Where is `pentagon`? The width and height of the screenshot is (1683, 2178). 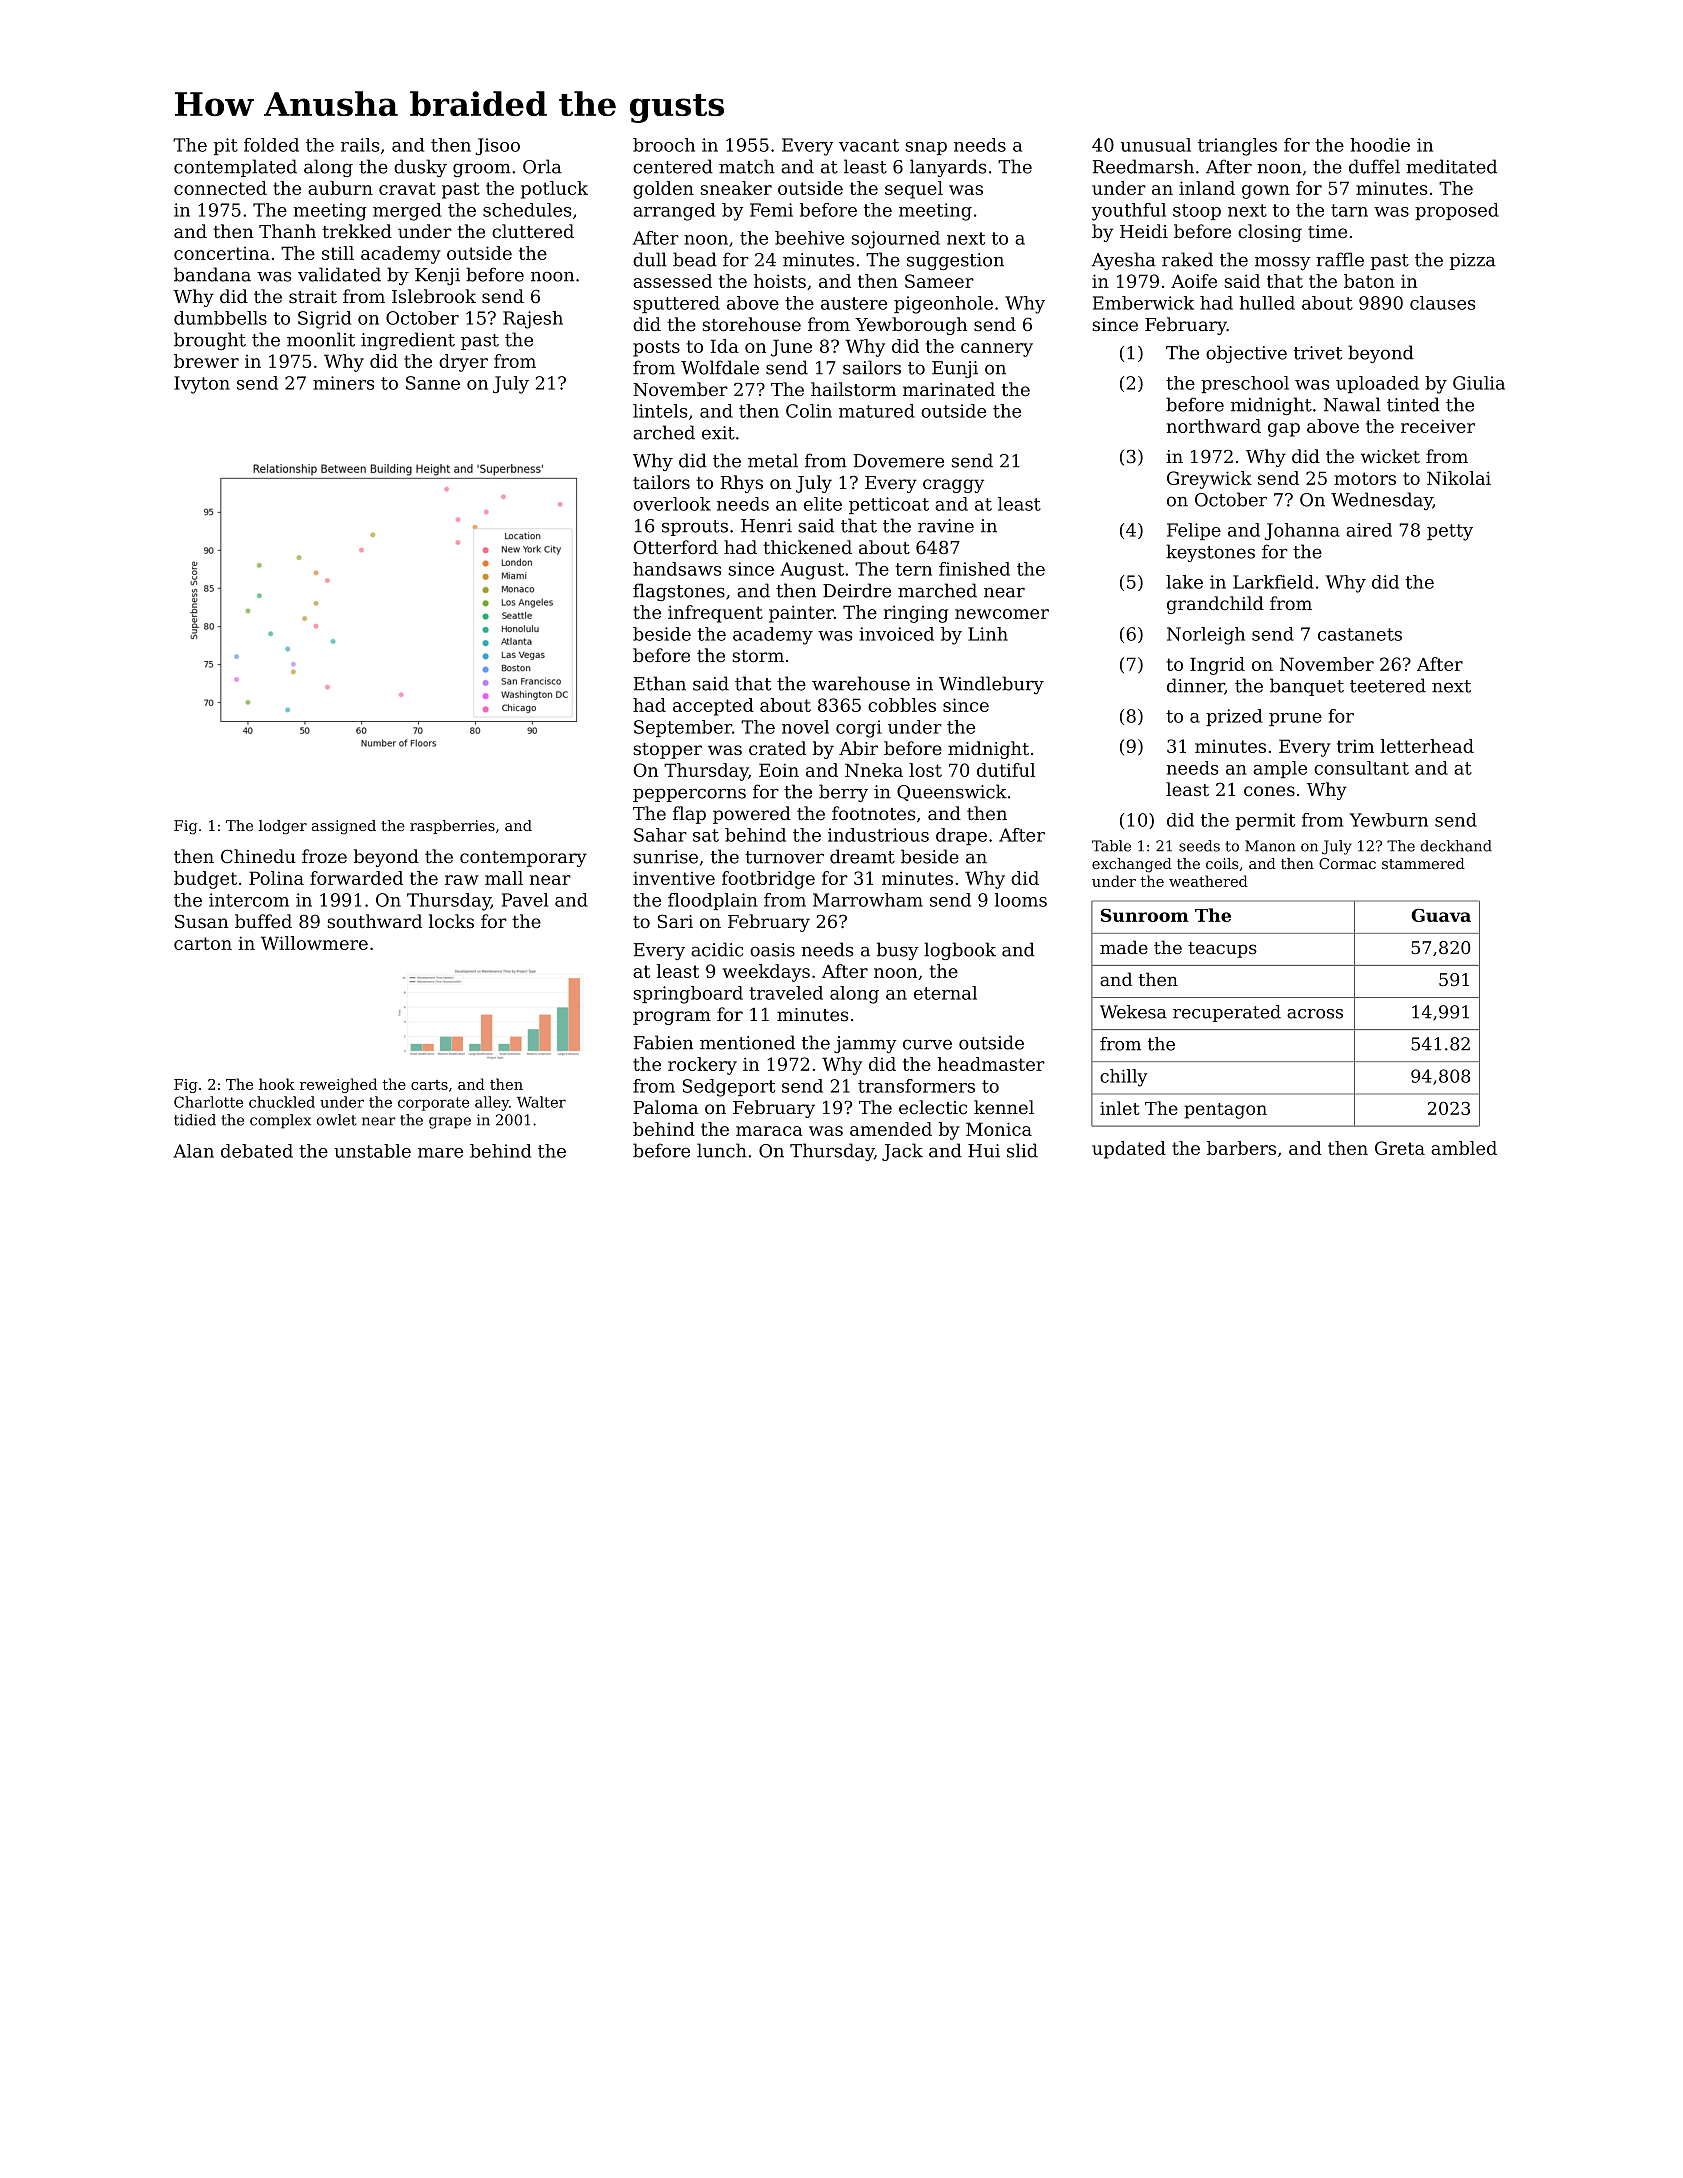 pentagon is located at coordinates (1225, 1111).
